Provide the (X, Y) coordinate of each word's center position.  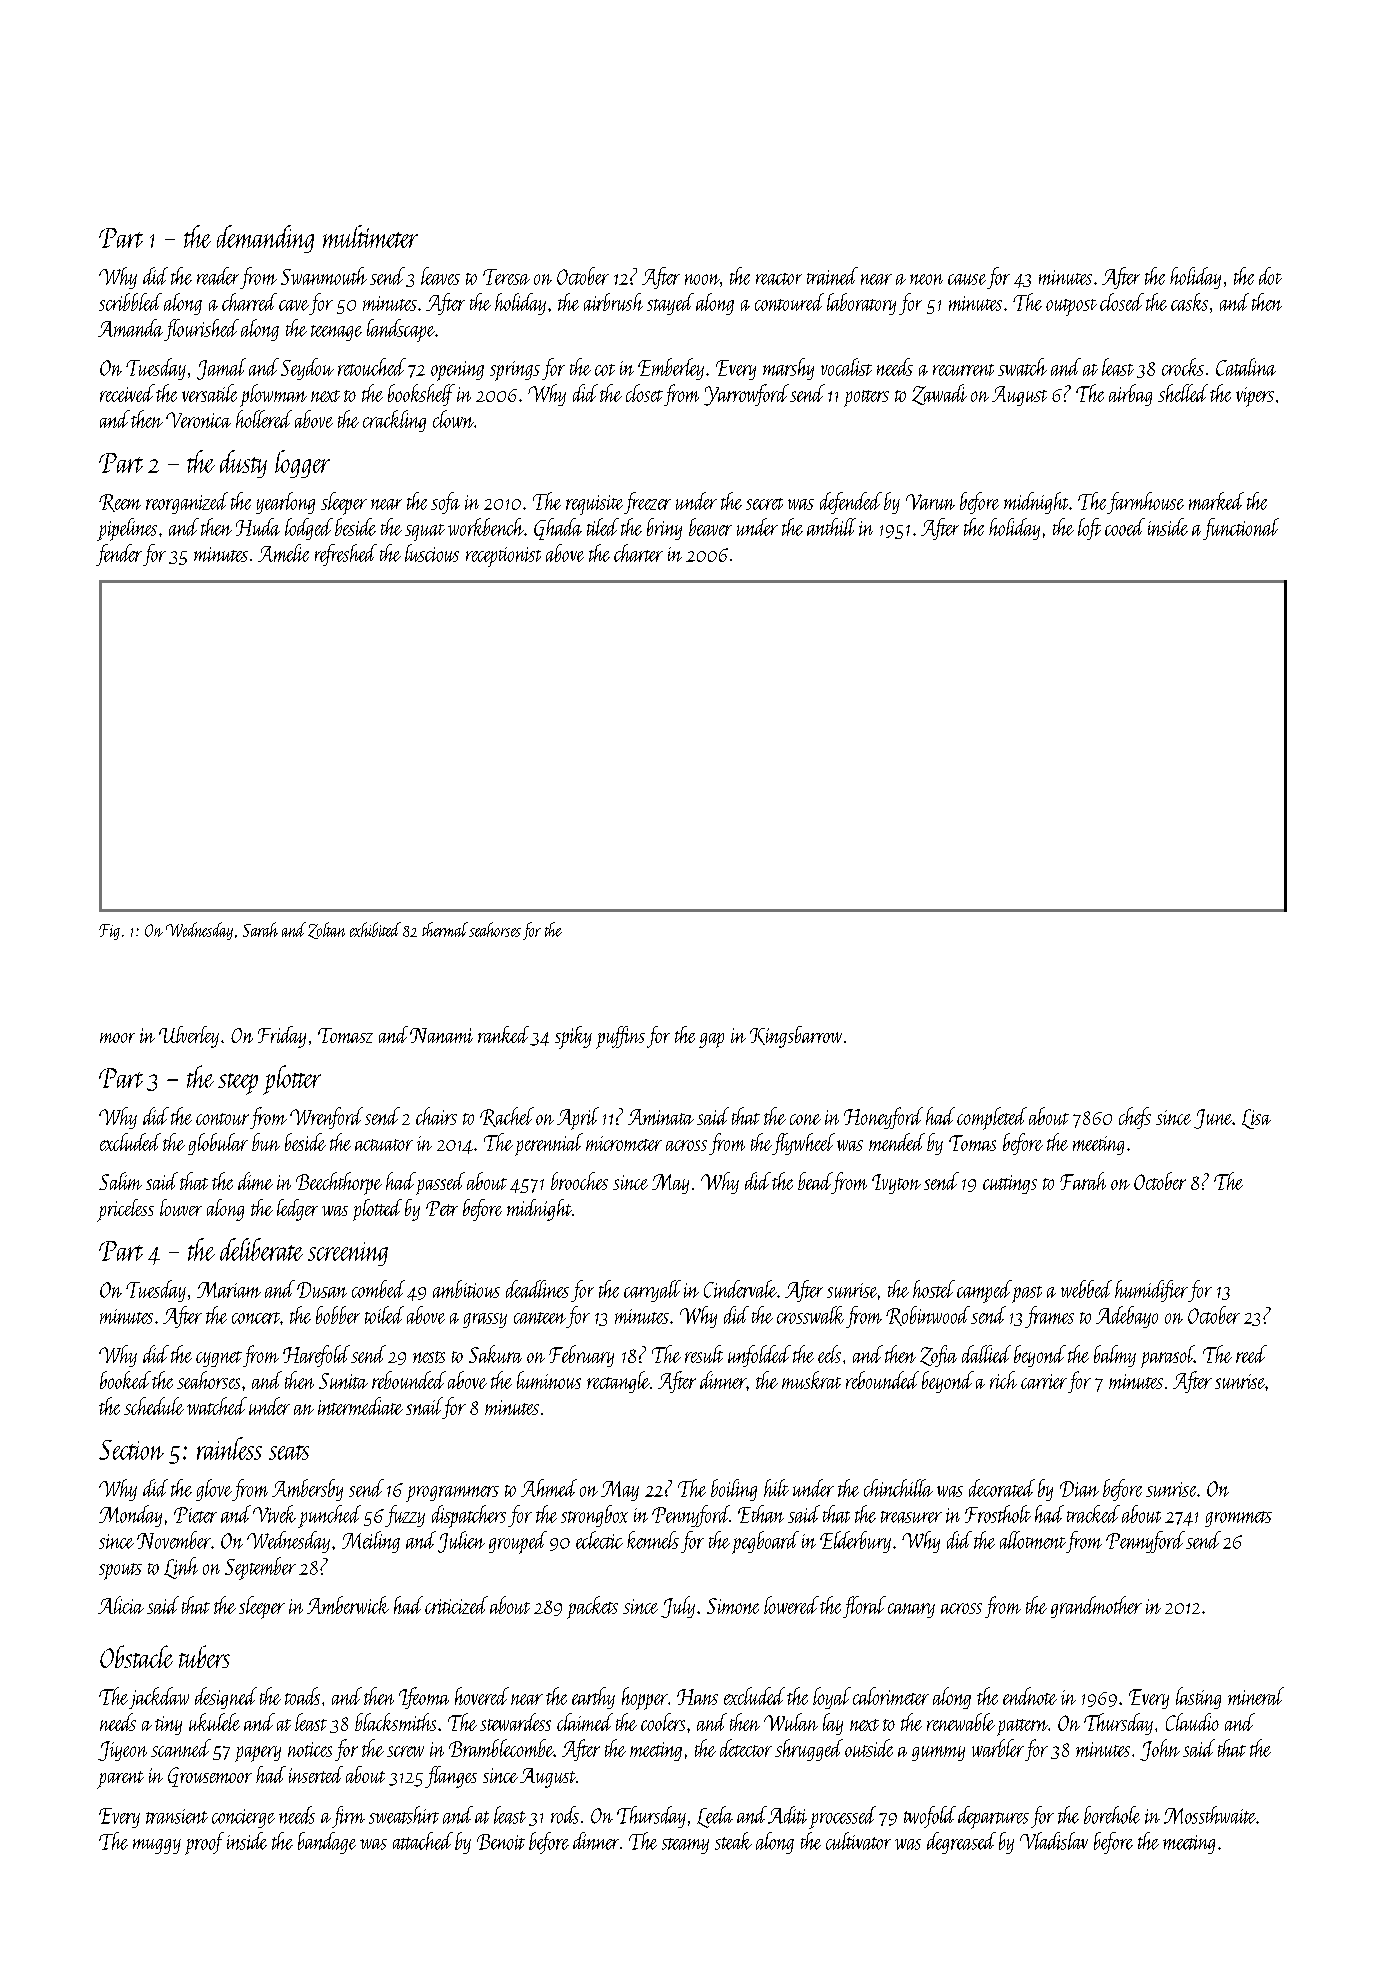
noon (702, 279)
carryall (652, 1291)
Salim (120, 1181)
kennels (653, 1540)
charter (638, 553)
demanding (265, 239)
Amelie (283, 553)
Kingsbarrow (796, 1037)
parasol (1167, 1356)
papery (258, 1754)
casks (1189, 302)
